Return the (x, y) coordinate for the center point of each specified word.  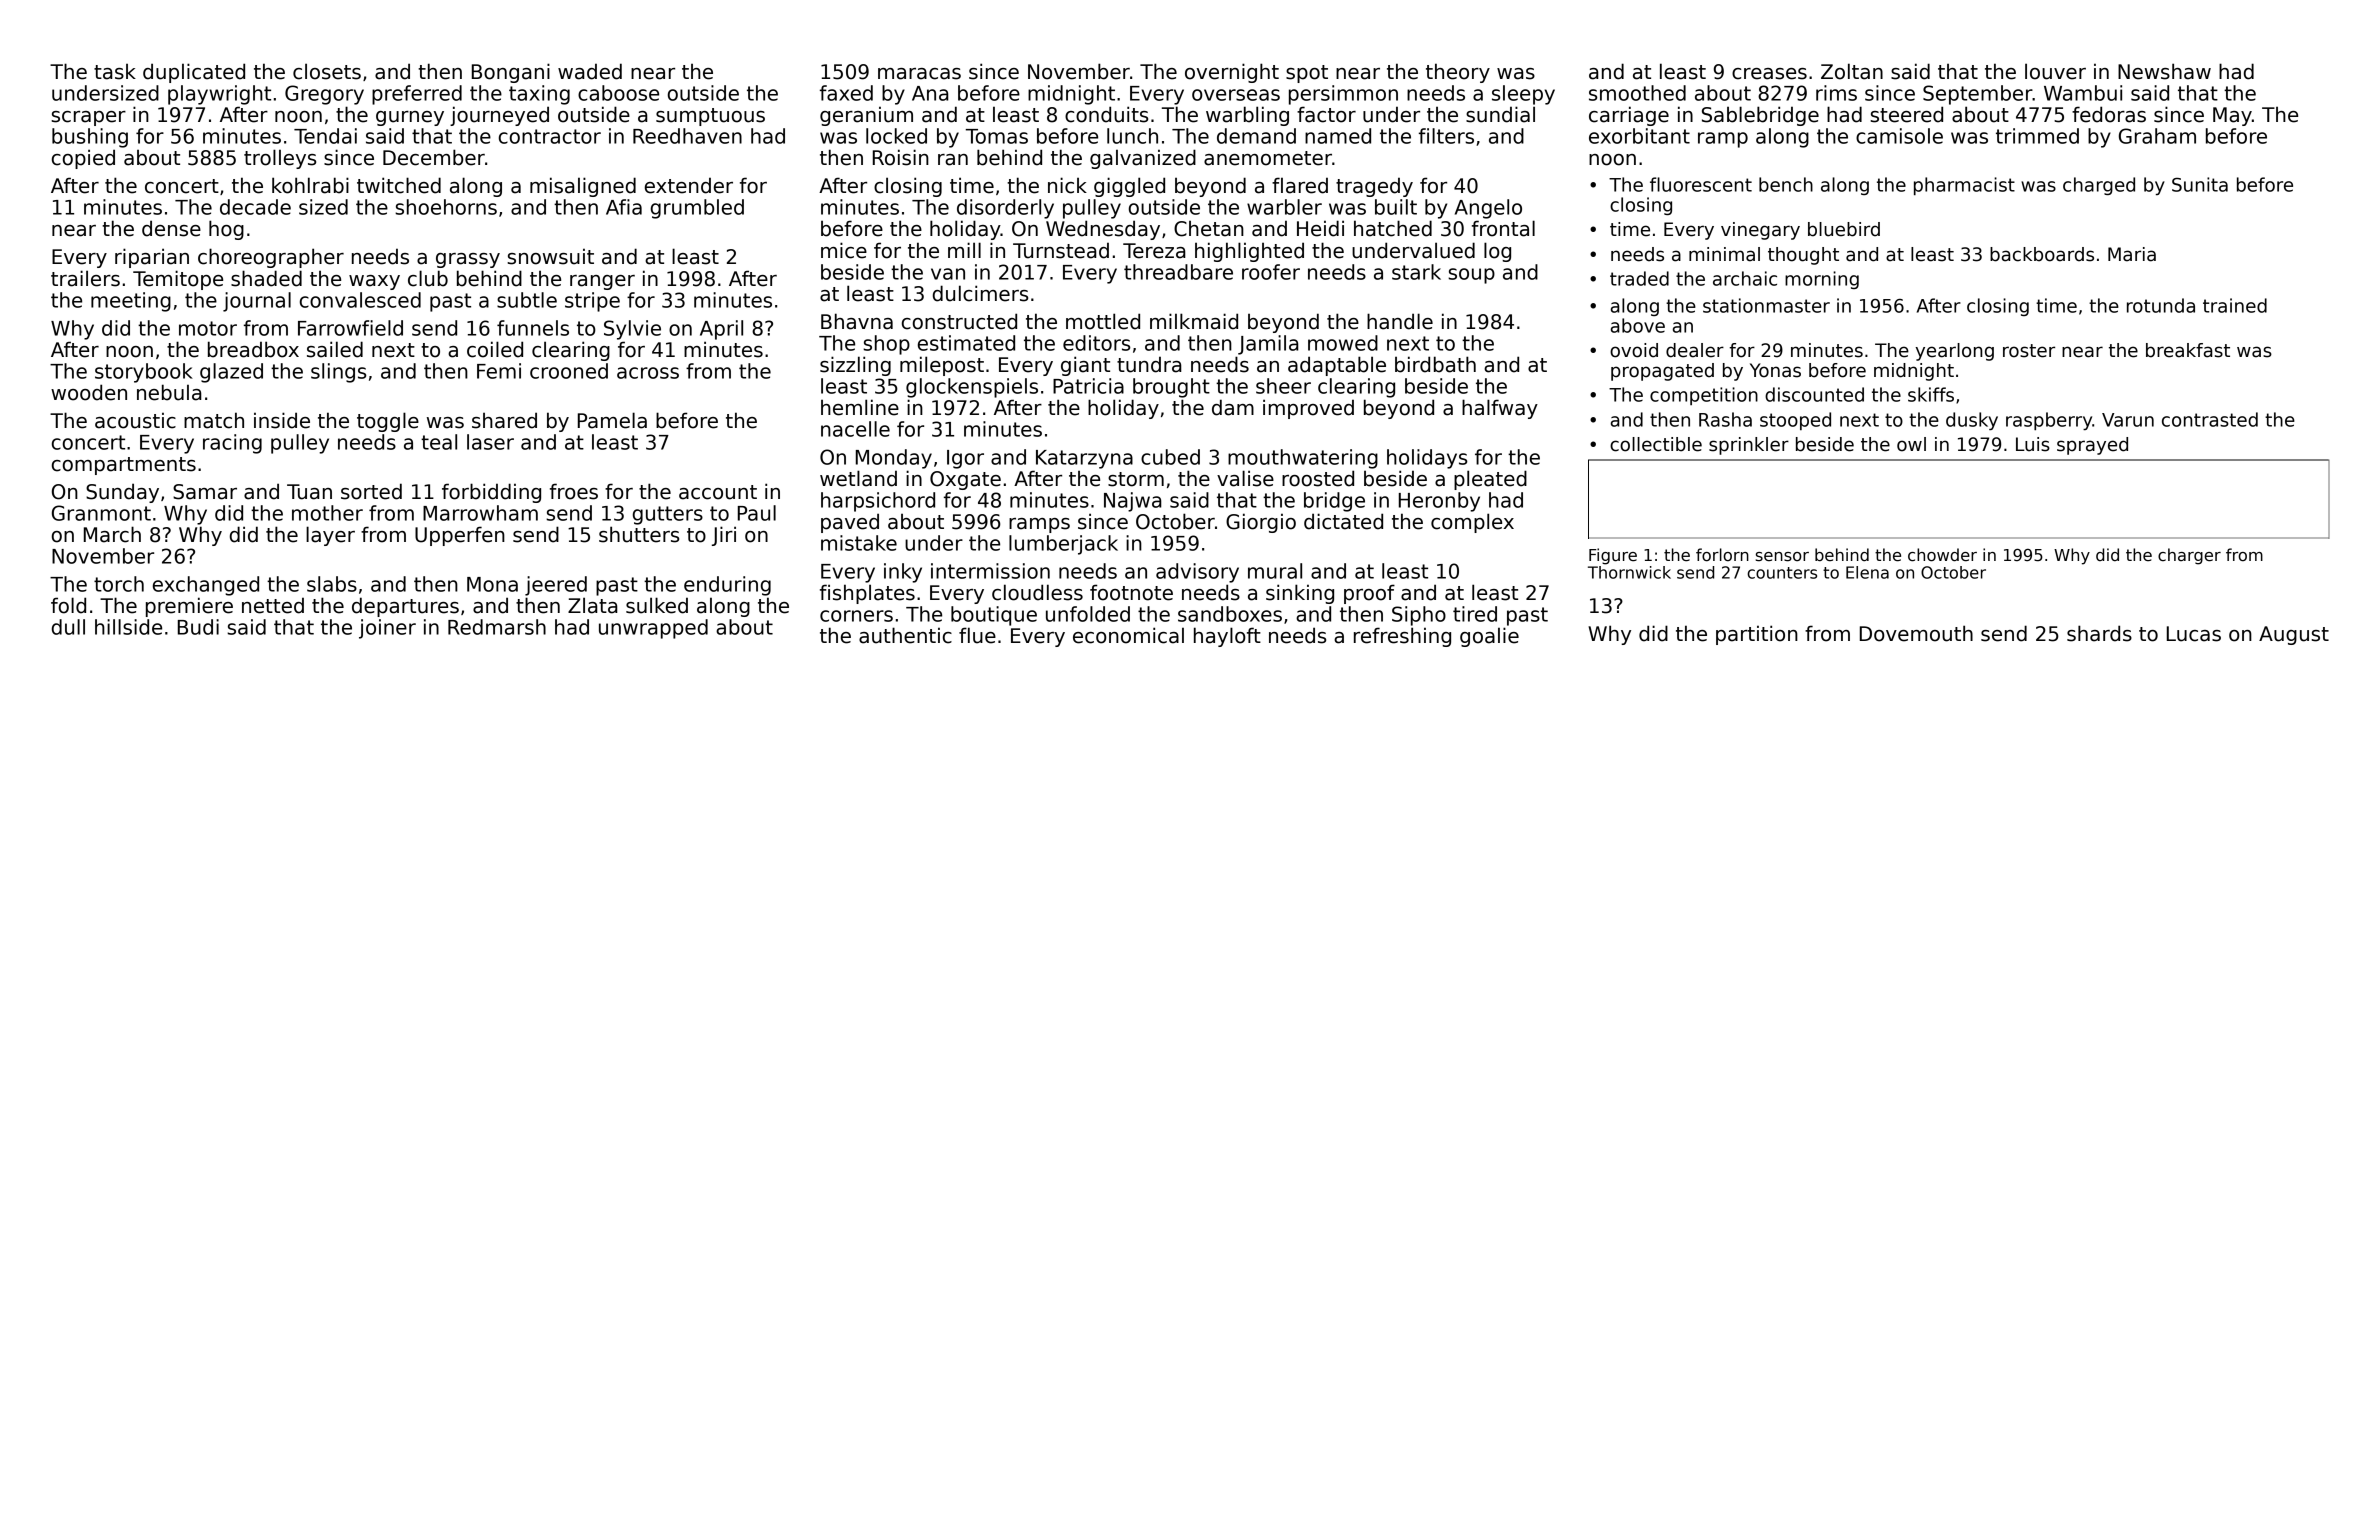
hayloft (1227, 637)
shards (2099, 633)
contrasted (2210, 419)
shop (886, 345)
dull (68, 627)
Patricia (1088, 386)
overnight (1232, 73)
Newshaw (2164, 71)
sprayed (2092, 446)
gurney (410, 118)
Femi (499, 371)
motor (208, 328)
